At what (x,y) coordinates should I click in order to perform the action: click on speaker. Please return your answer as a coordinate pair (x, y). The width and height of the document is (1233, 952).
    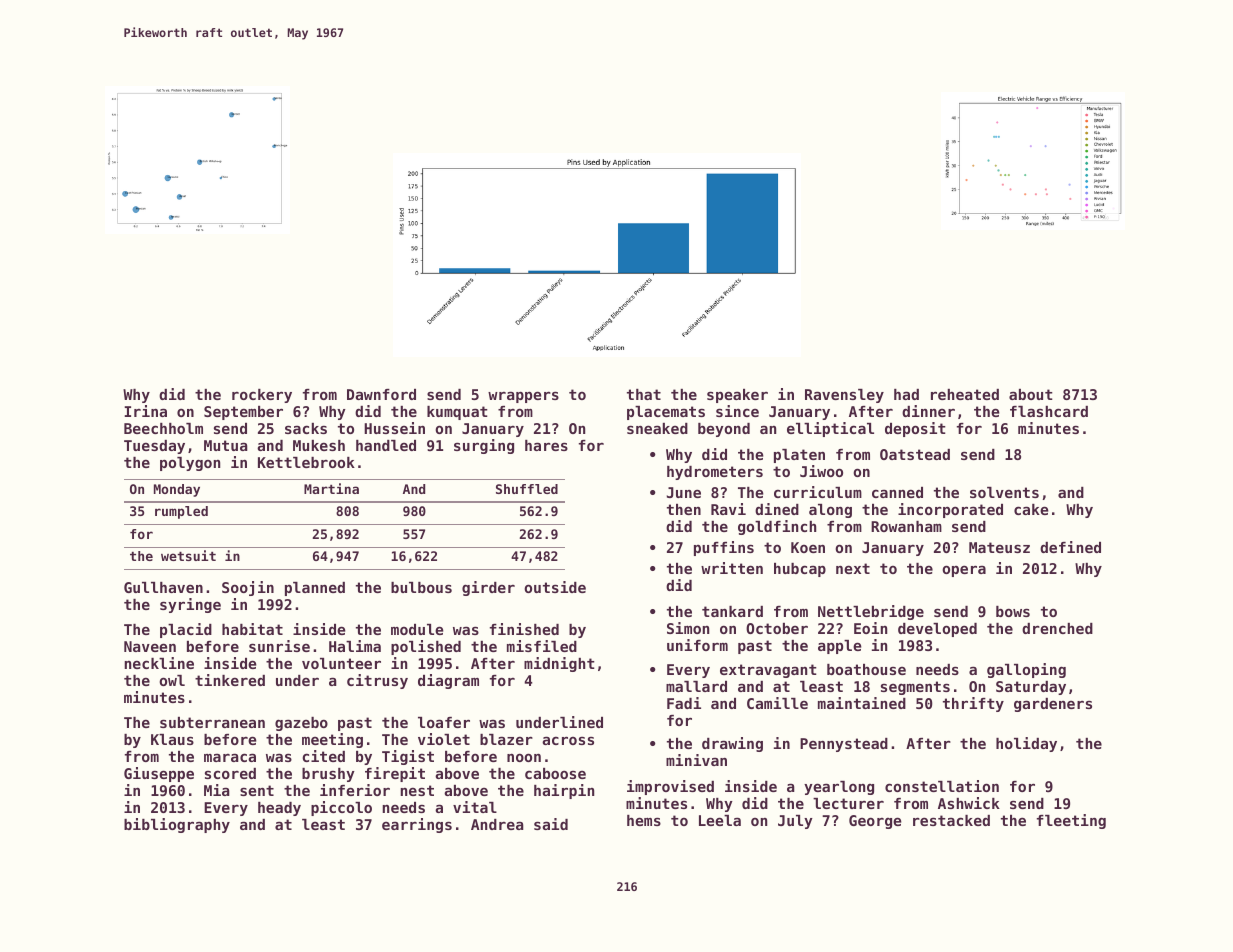
    Looking at the image, I should click on (737, 396).
